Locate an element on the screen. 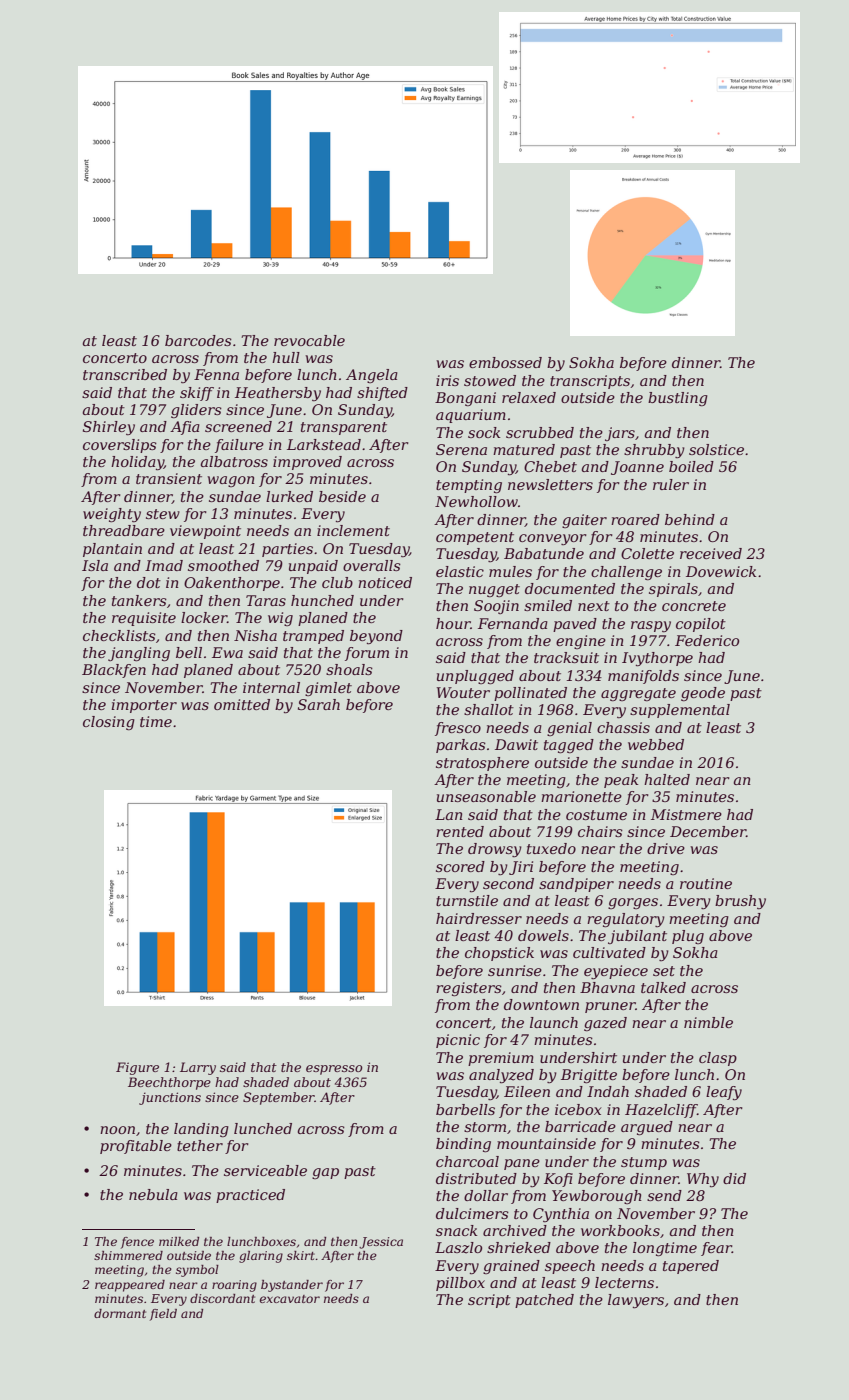 The image size is (849, 1400). revocable is located at coordinates (309, 340).
